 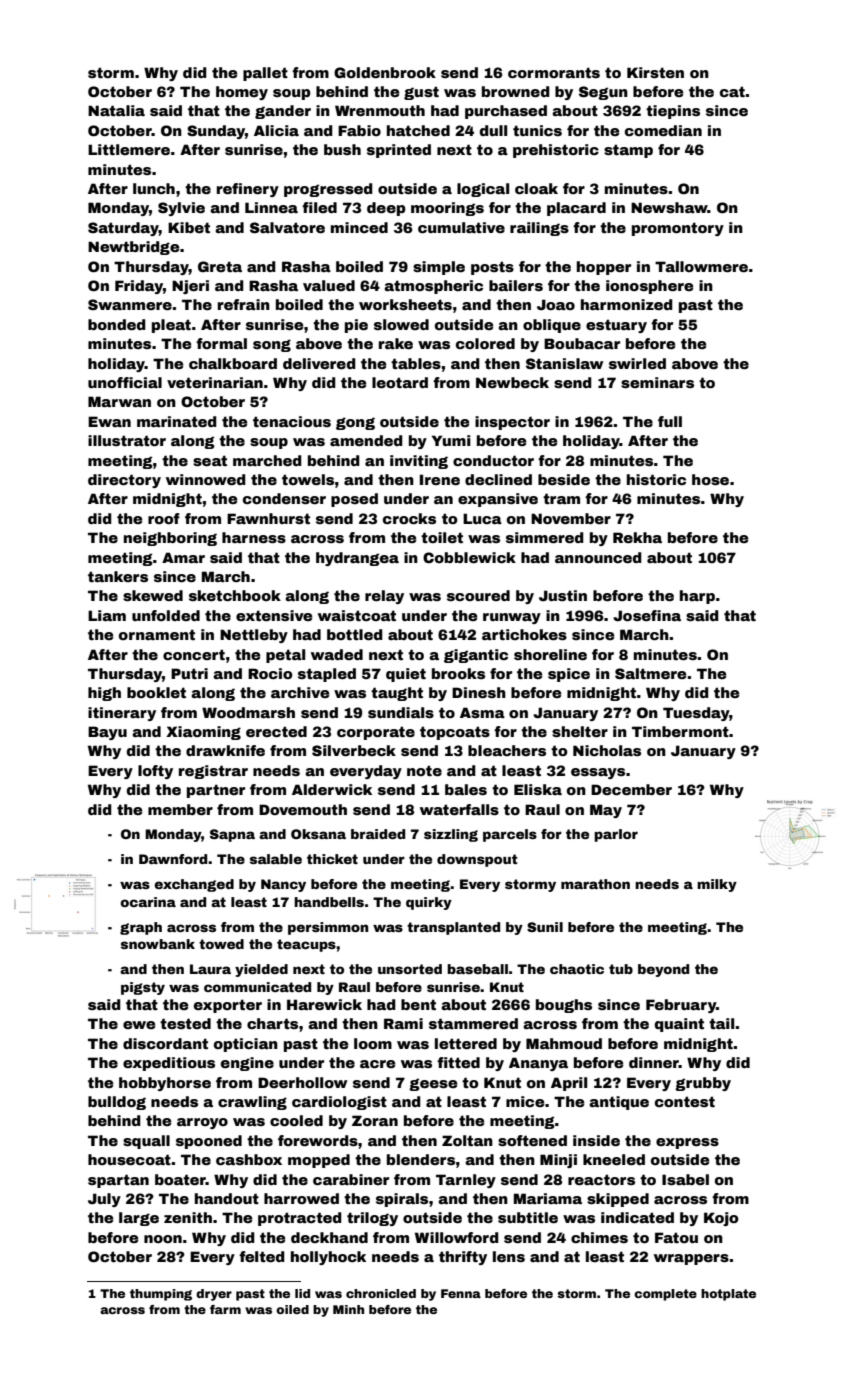 What do you see at coordinates (265, 74) in the screenshot?
I see `pallet` at bounding box center [265, 74].
